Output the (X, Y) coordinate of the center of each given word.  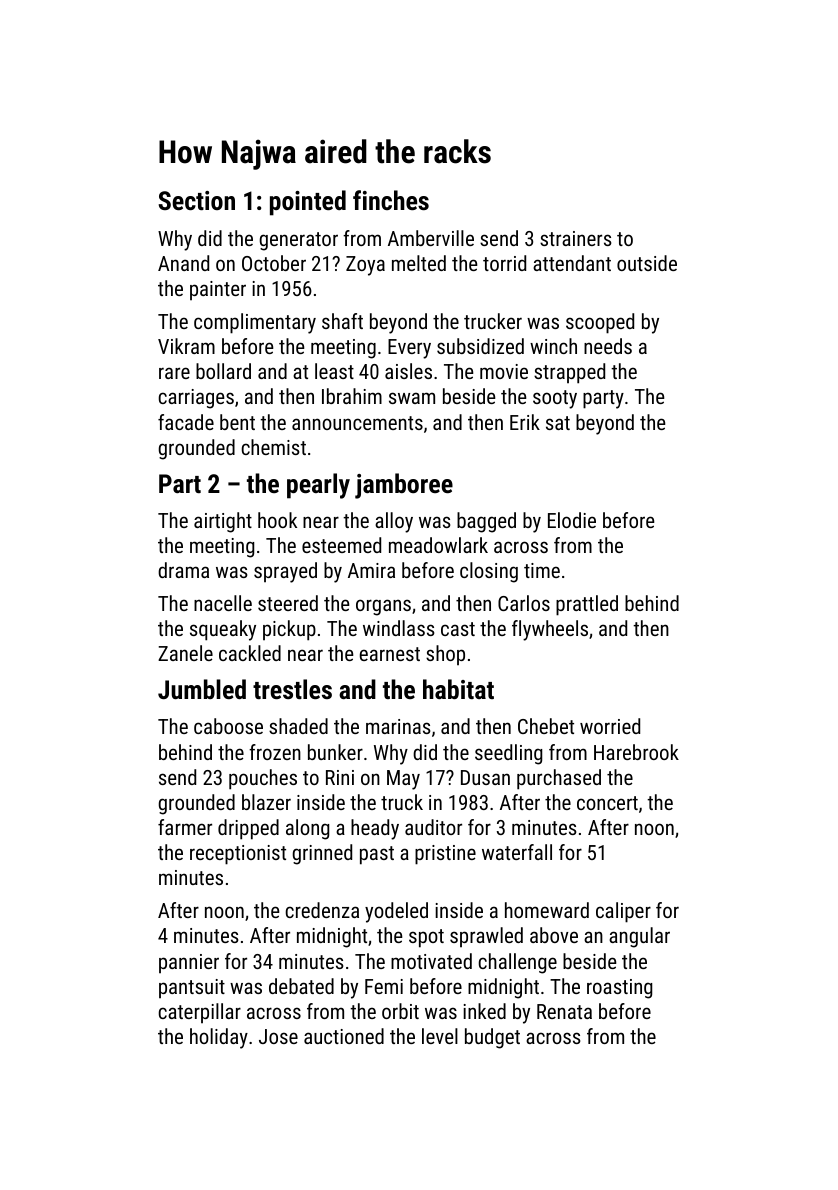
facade (186, 422)
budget (492, 1038)
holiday (219, 1038)
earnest (390, 654)
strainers (576, 238)
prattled (587, 605)
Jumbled (202, 689)
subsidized (480, 346)
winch (553, 346)
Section (197, 200)
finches (391, 200)
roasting (619, 989)
